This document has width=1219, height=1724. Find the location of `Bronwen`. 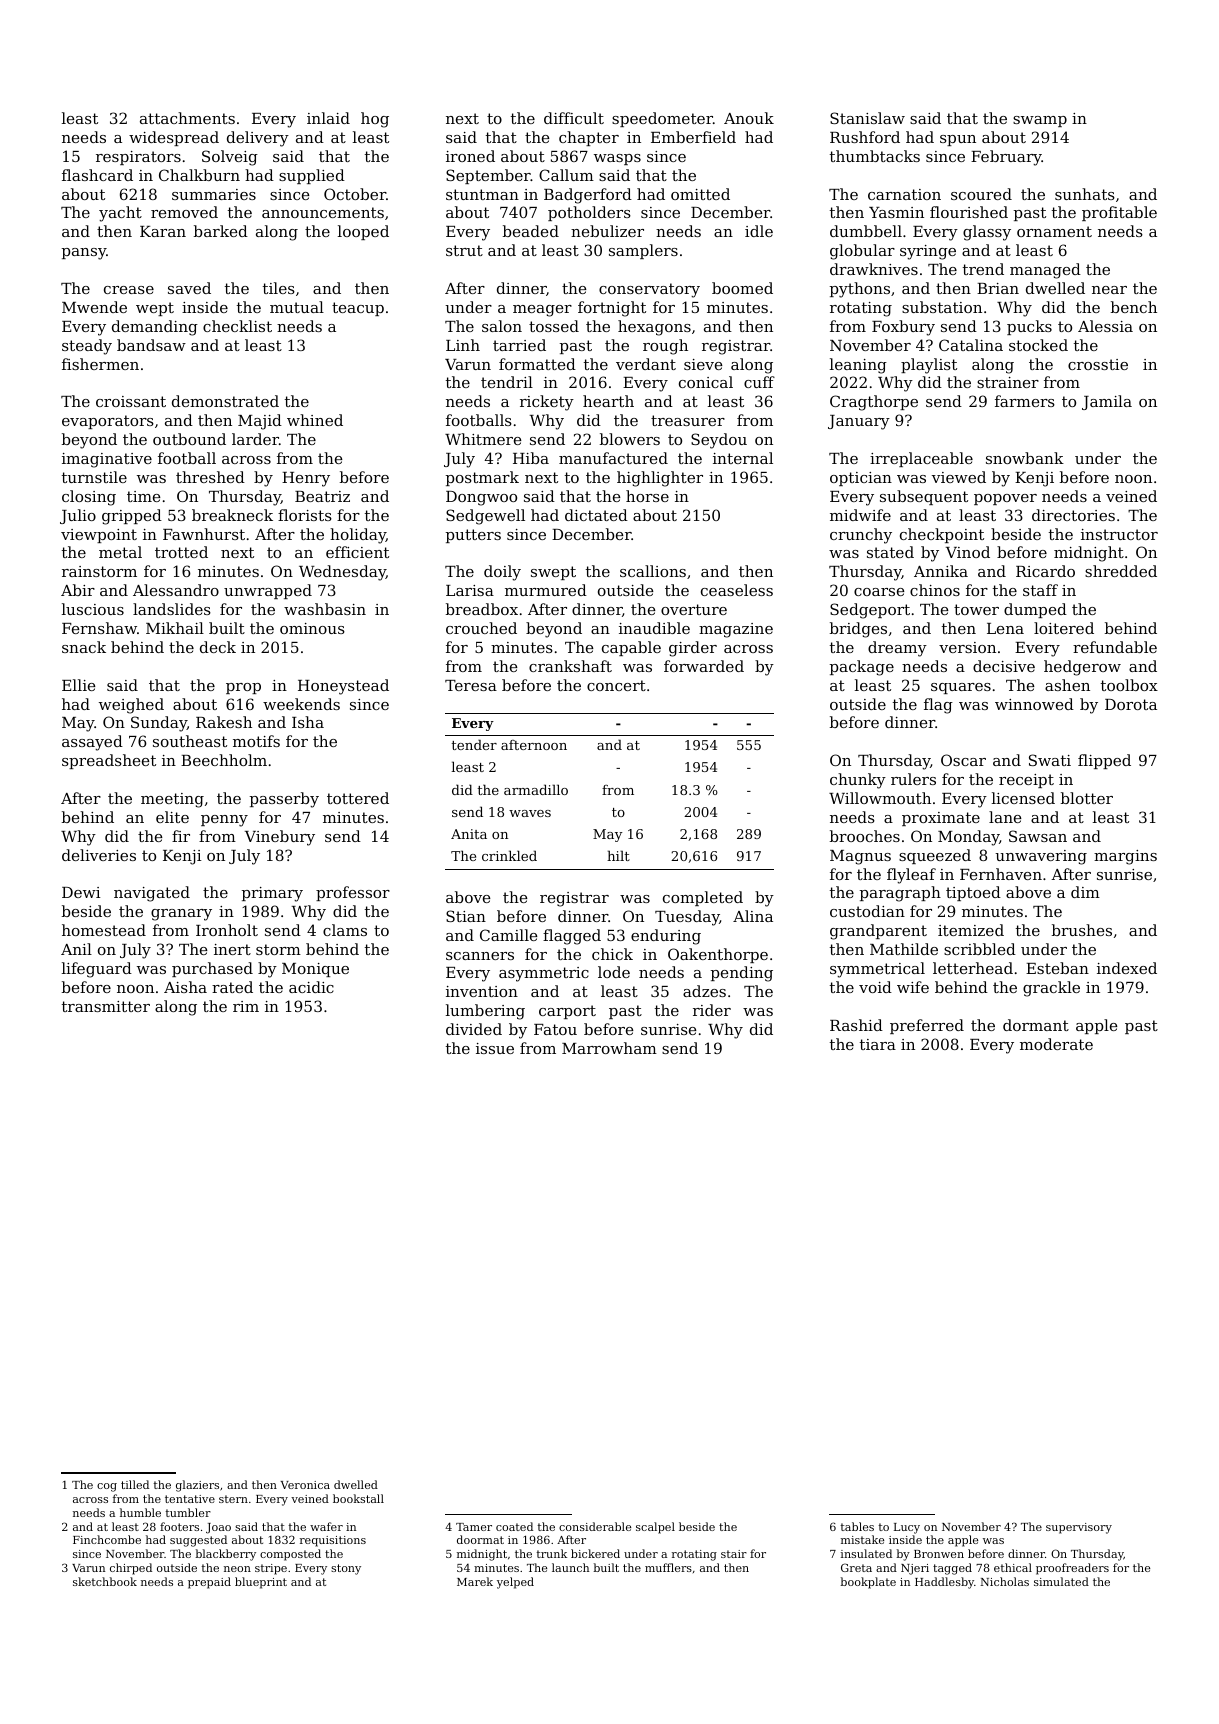

Bronwen is located at coordinates (939, 1554).
